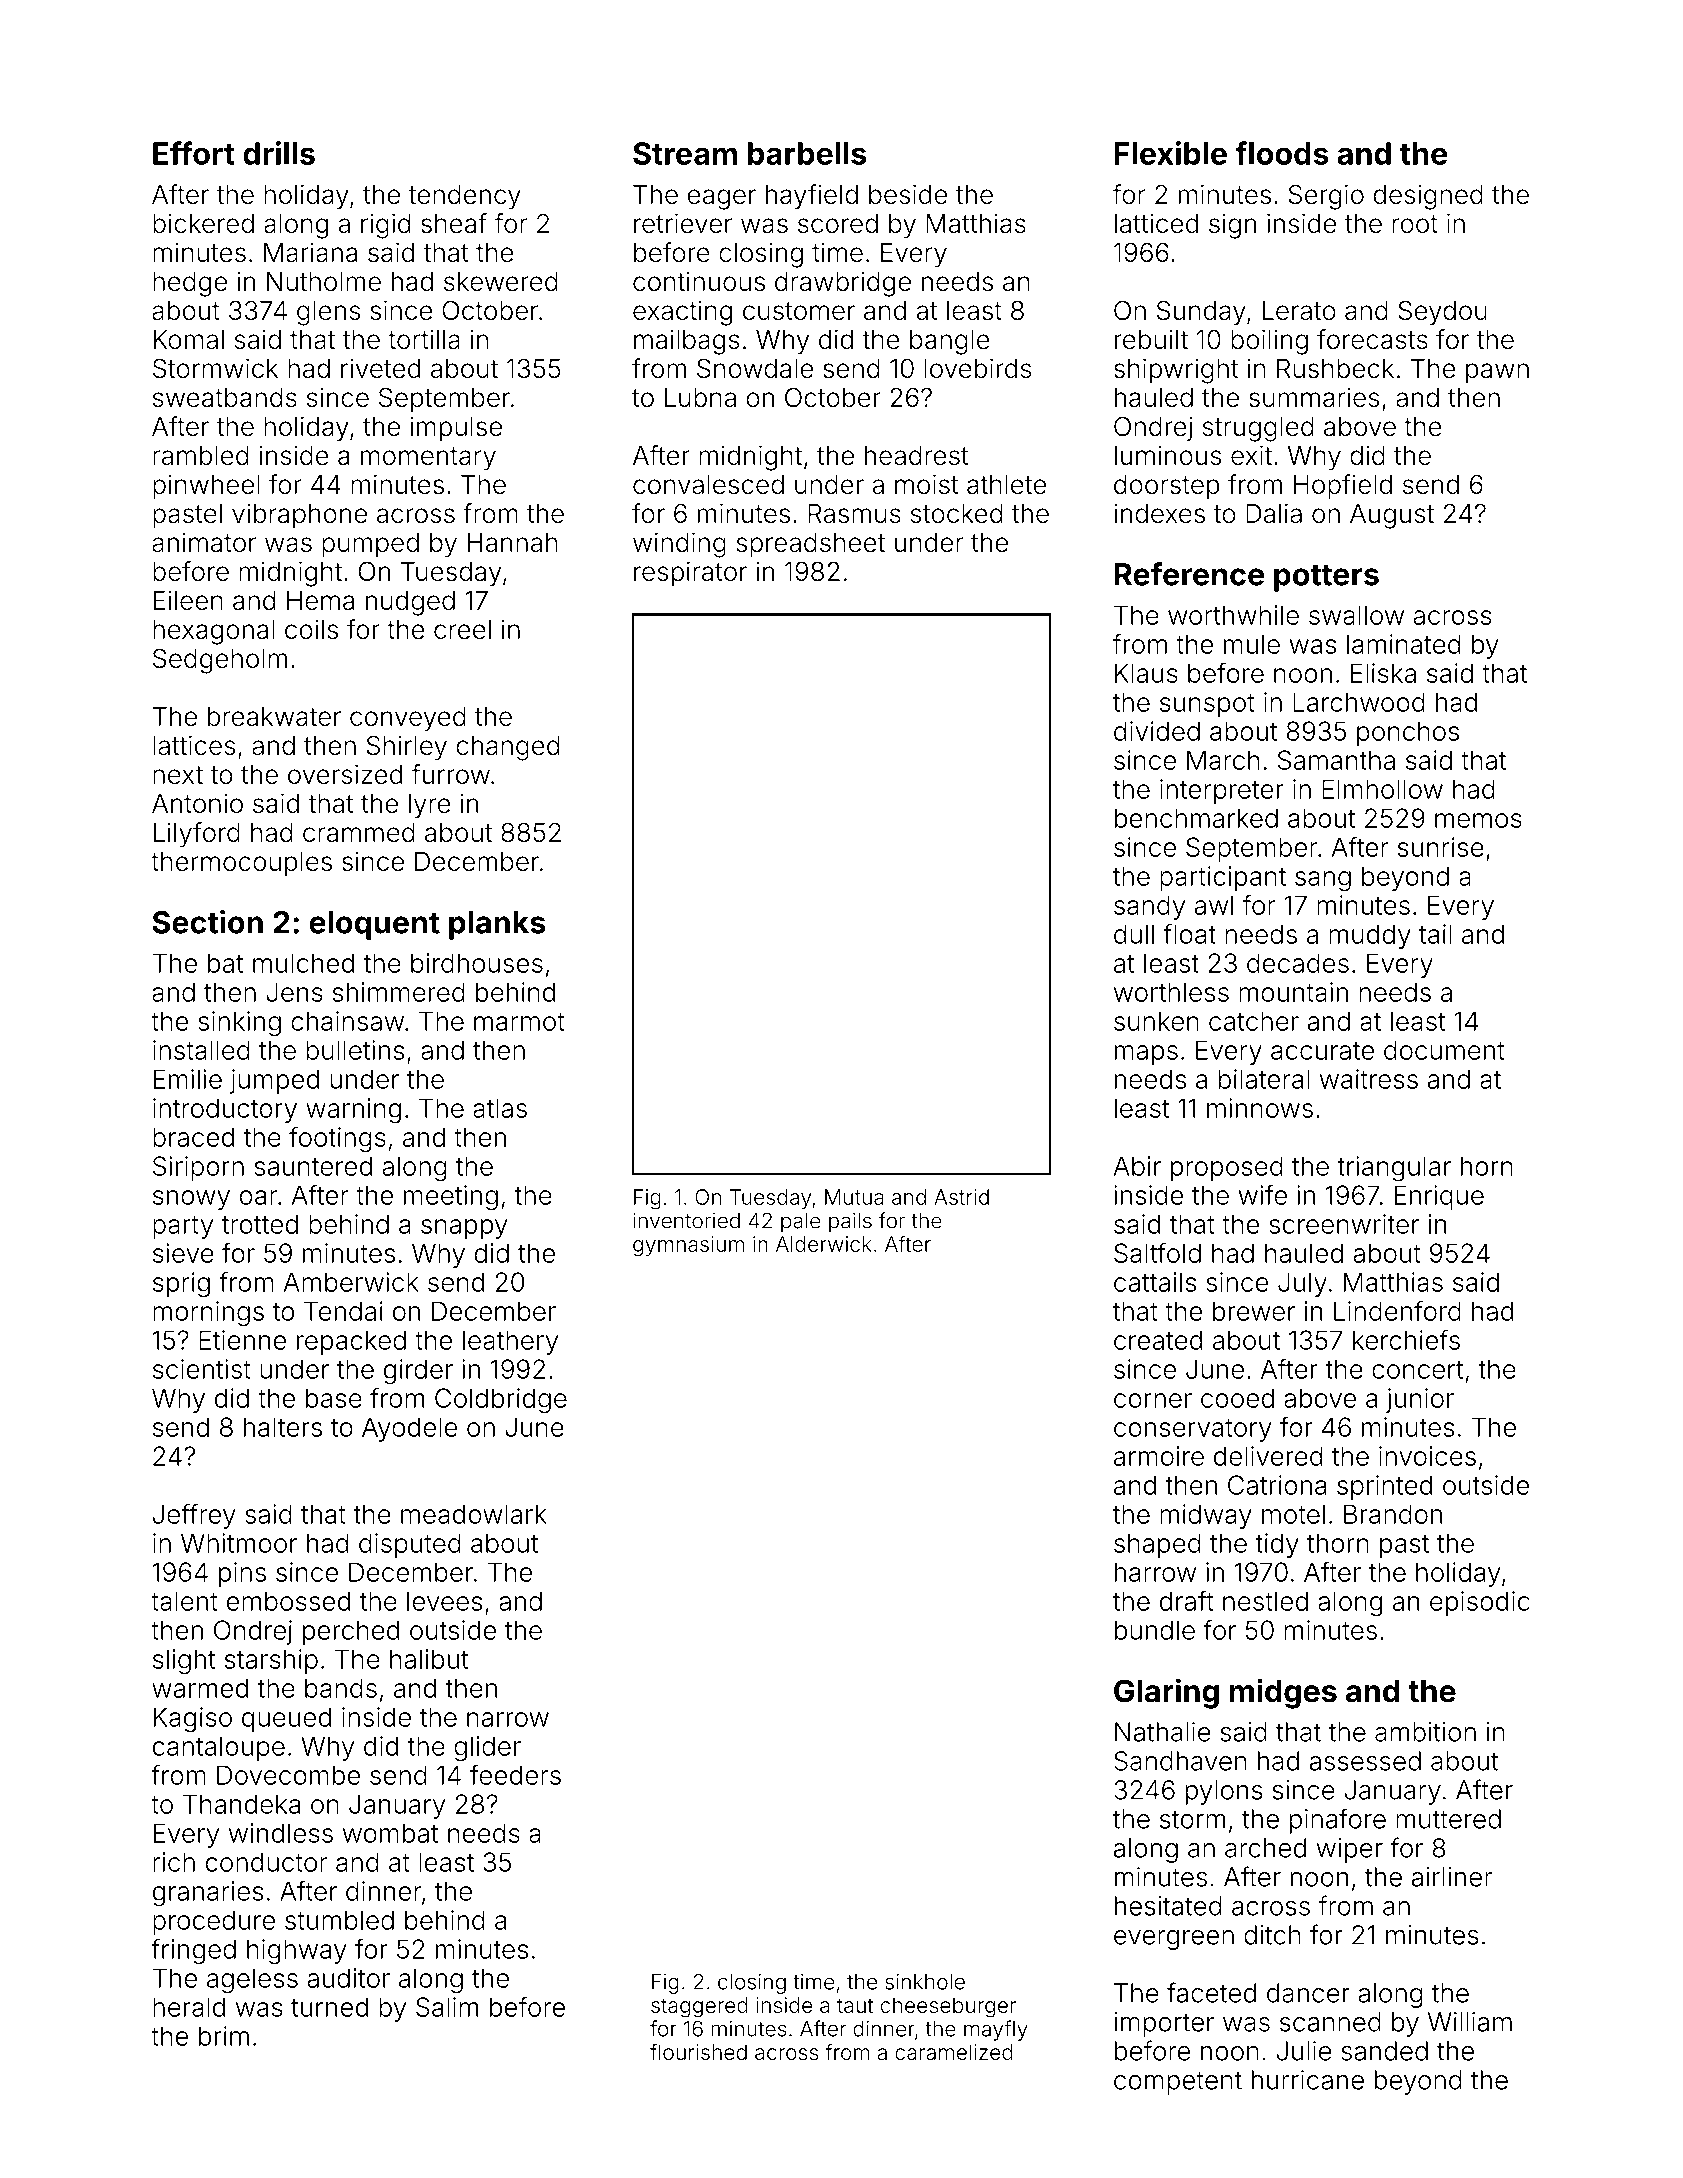  What do you see at coordinates (351, 1282) in the document?
I see `Amberwick` at bounding box center [351, 1282].
